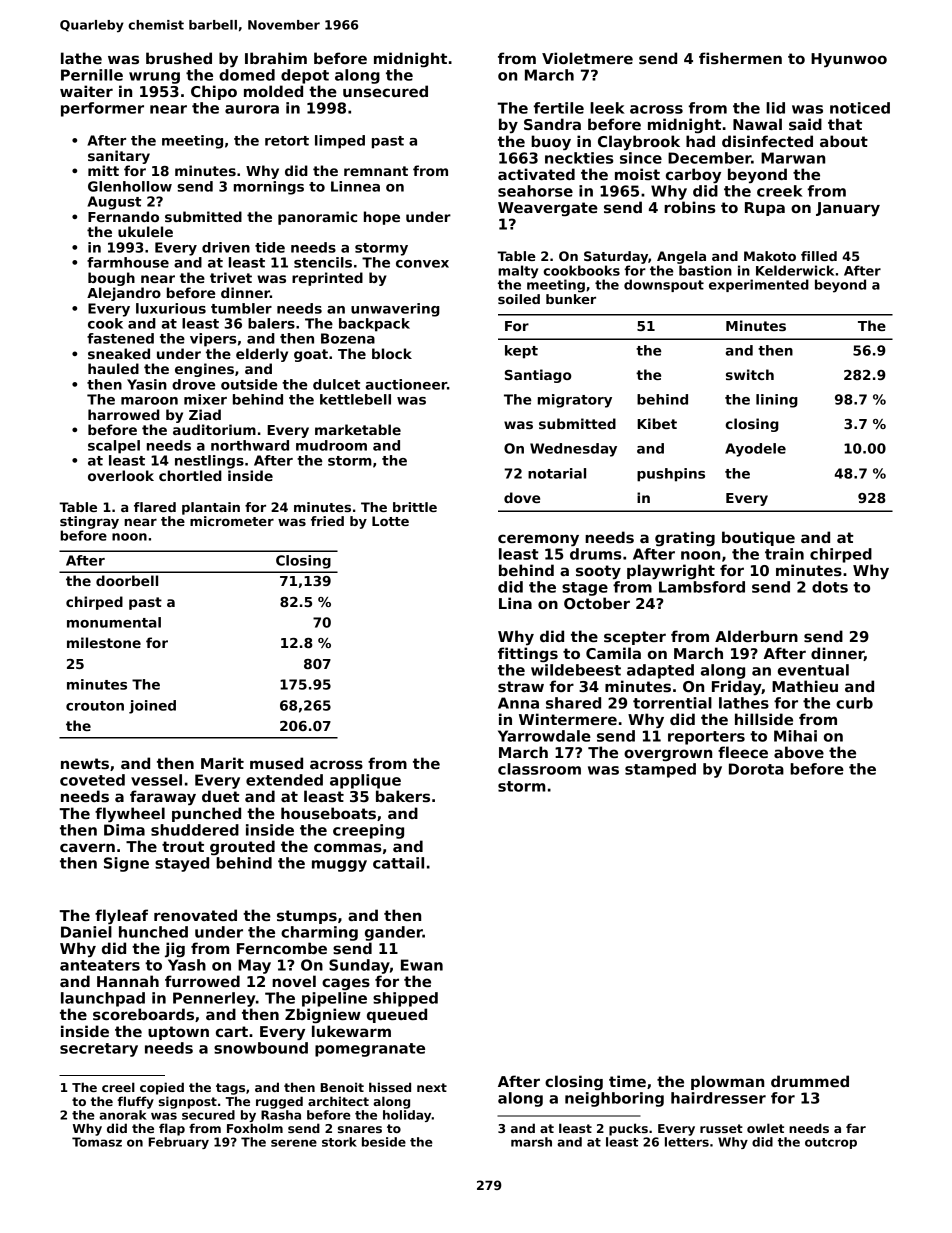  I want to click on convex, so click(422, 264).
